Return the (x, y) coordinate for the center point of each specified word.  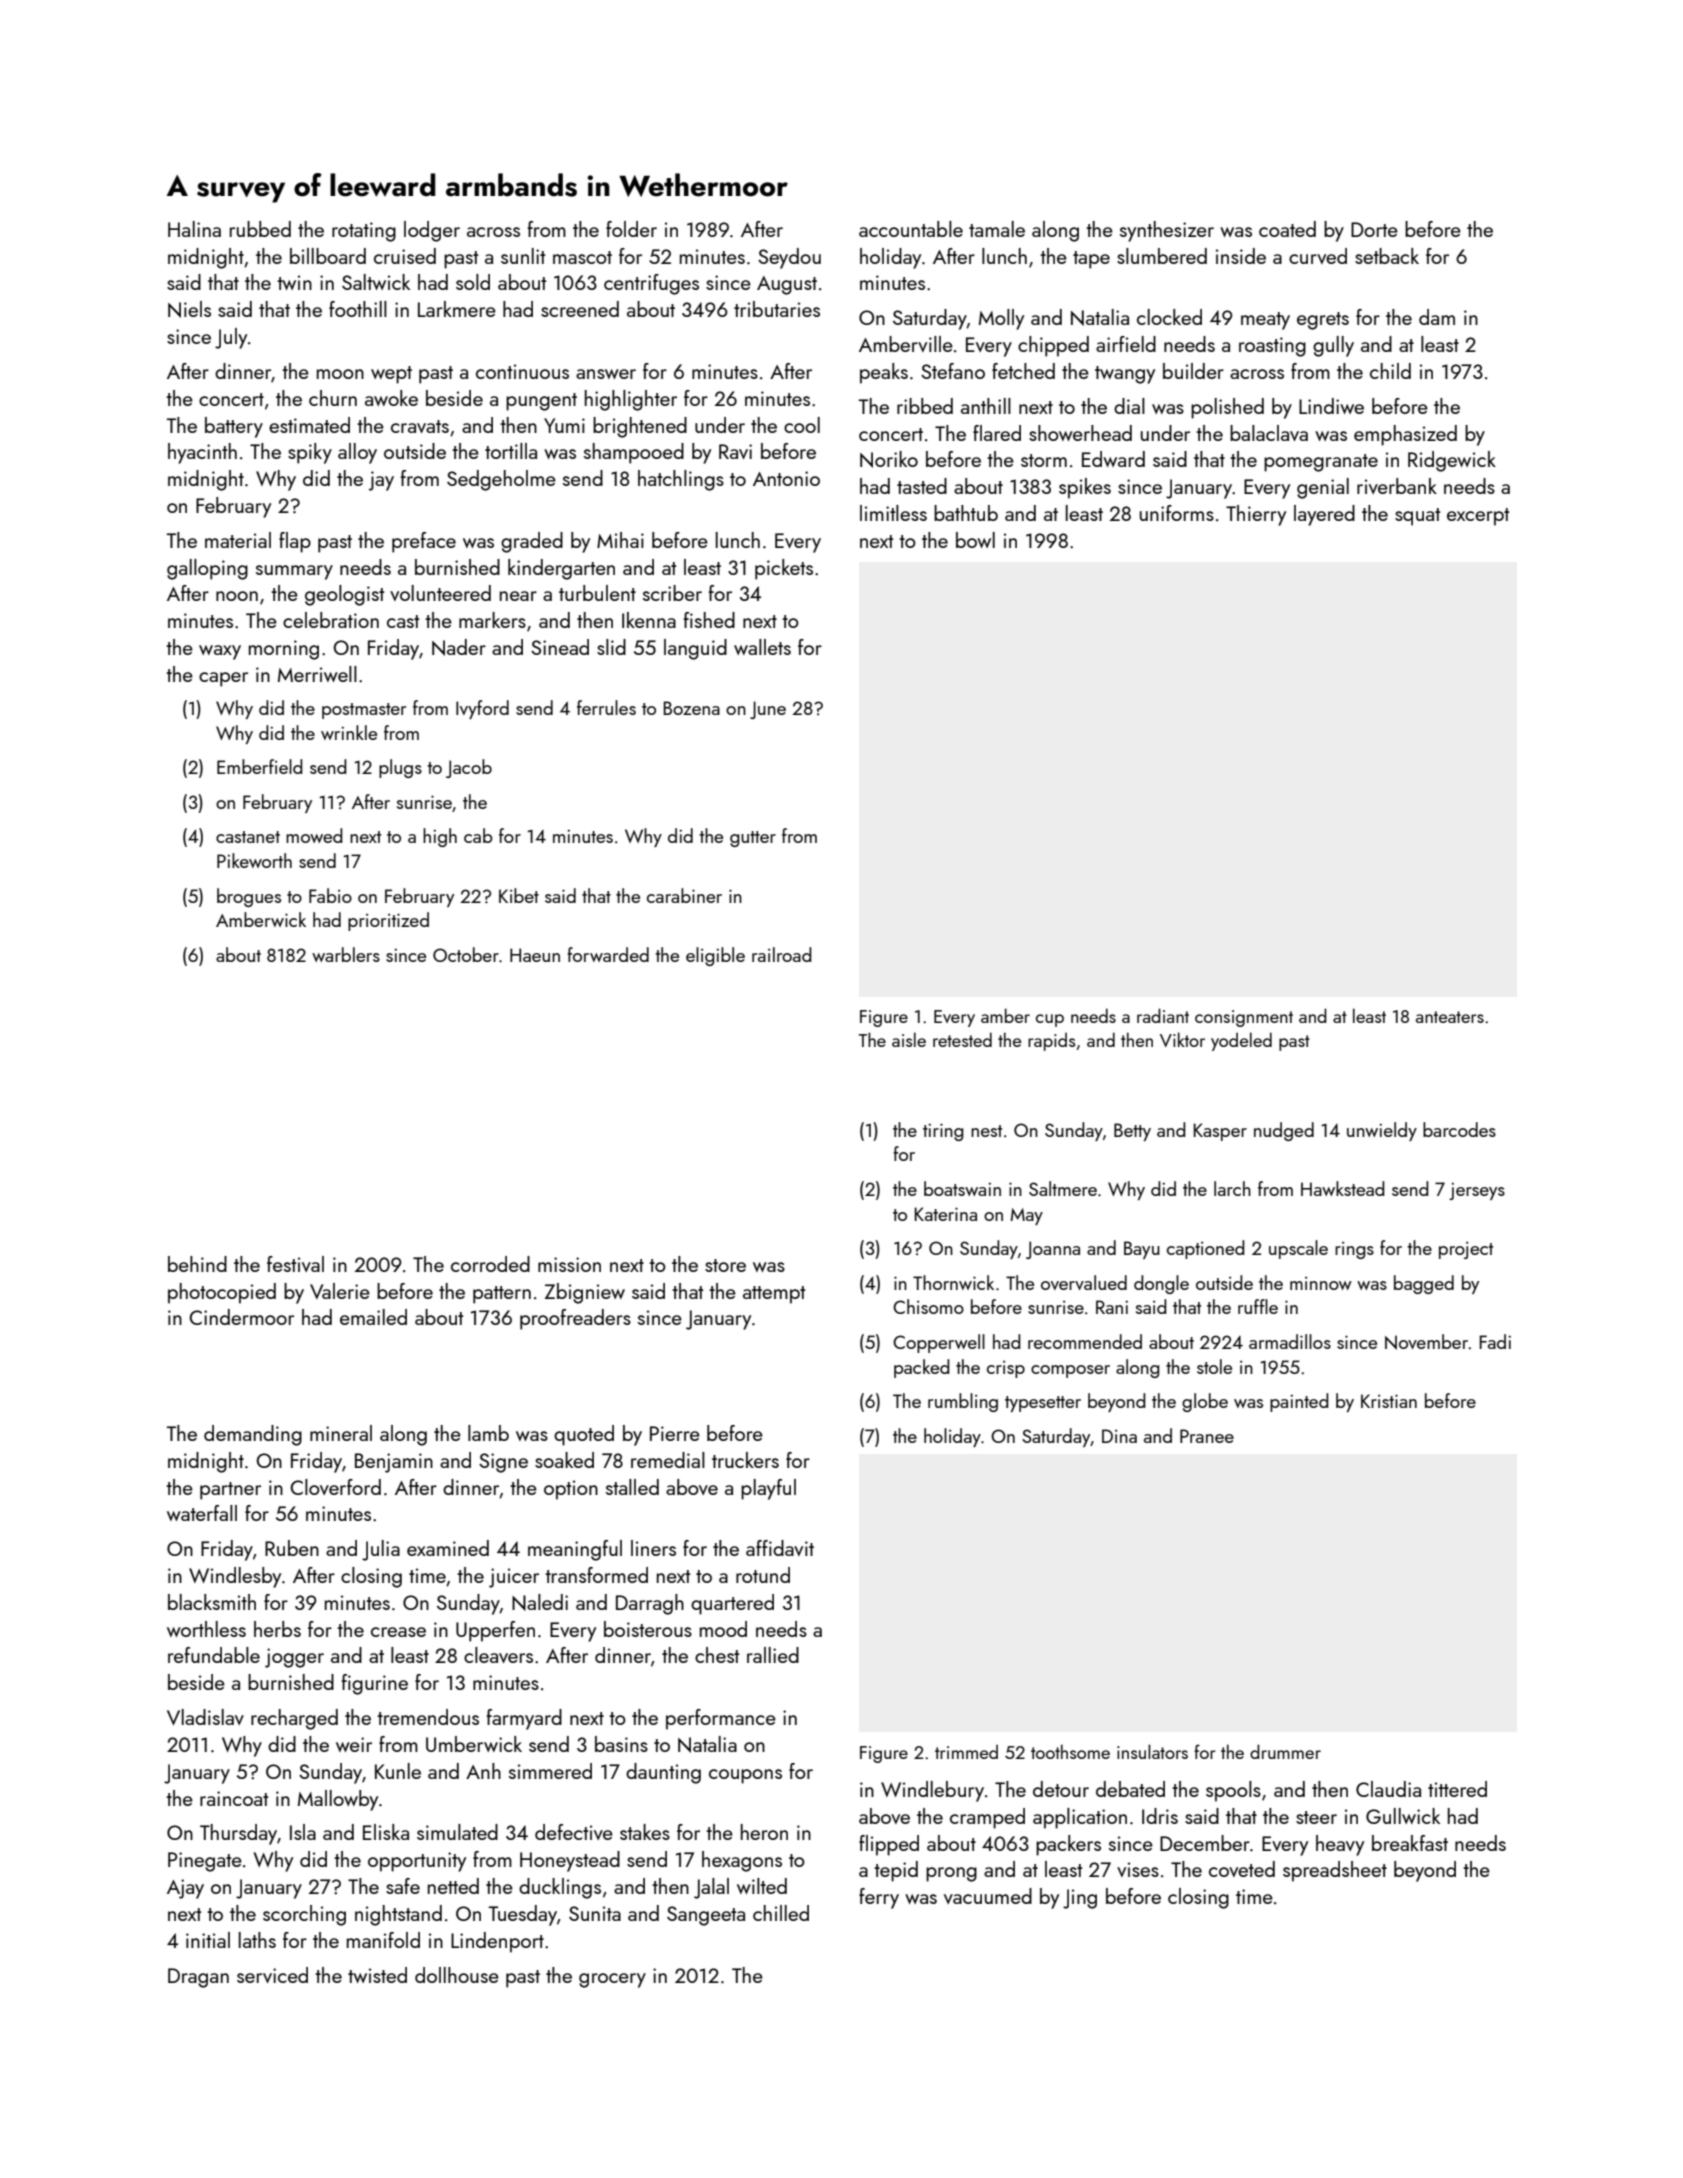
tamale (997, 229)
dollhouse (457, 1975)
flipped (889, 1845)
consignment (1244, 1018)
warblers (346, 954)
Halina (194, 229)
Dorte (1374, 229)
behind (197, 1264)
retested (962, 1039)
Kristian (1389, 1401)
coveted (1242, 1869)
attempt (774, 1295)
